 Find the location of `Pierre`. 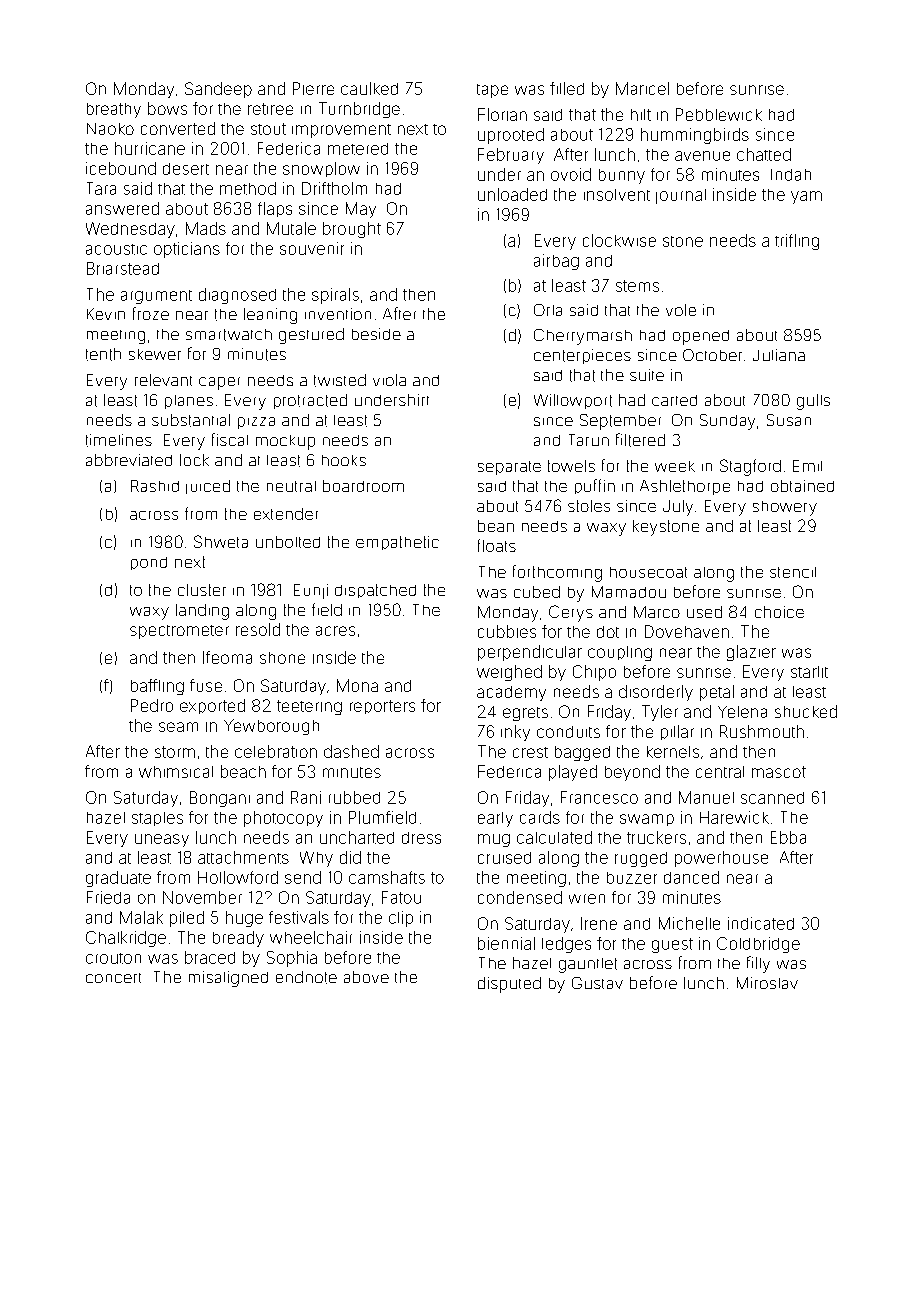

Pierre is located at coordinates (313, 88).
